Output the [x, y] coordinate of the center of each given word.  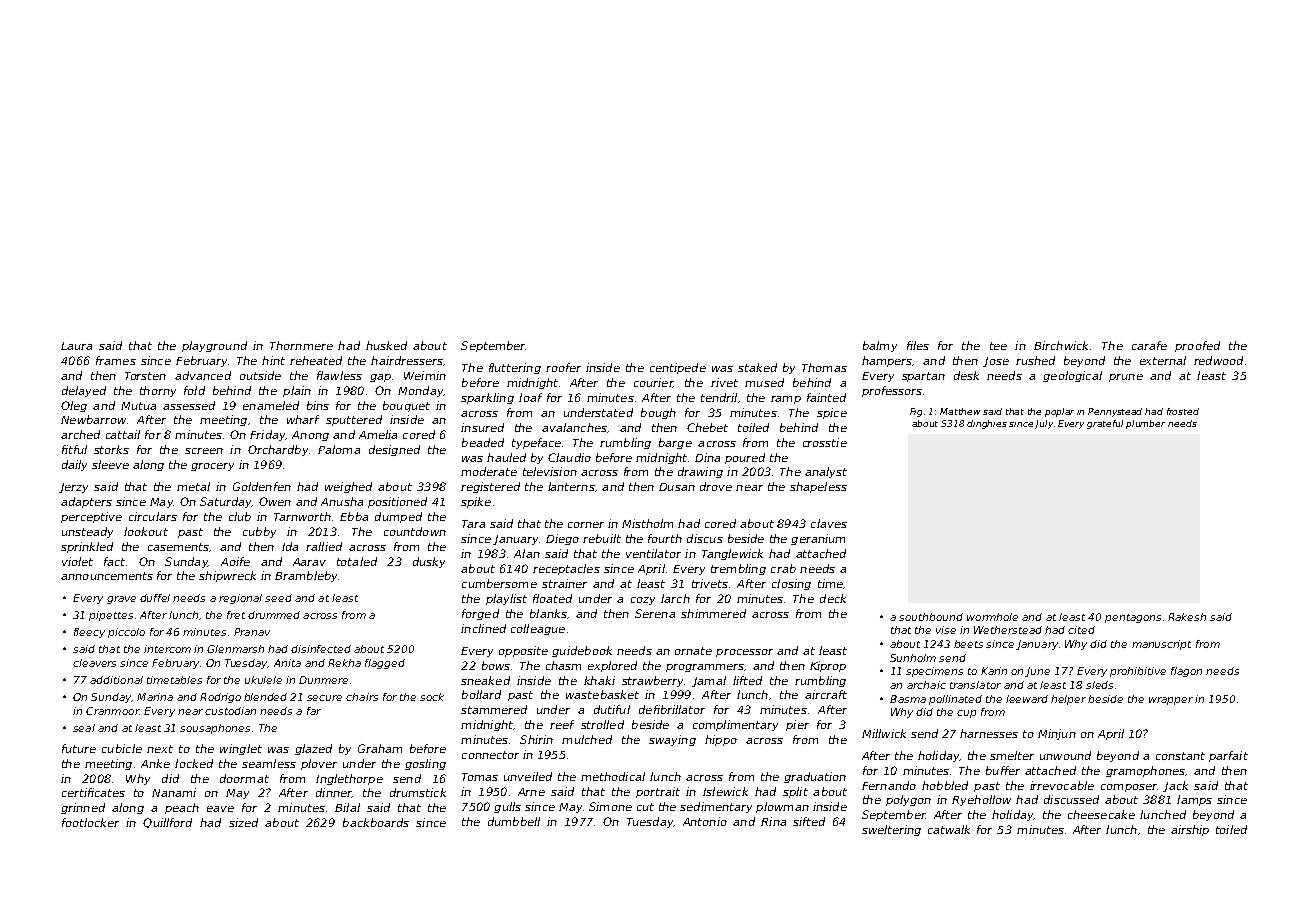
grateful [1105, 424]
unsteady [87, 532]
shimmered [713, 613]
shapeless [818, 487]
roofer [563, 367]
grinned [83, 808]
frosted [1183, 411]
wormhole [992, 617]
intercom [167, 649]
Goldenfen [262, 486]
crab [783, 568]
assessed [189, 405]
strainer [564, 583]
